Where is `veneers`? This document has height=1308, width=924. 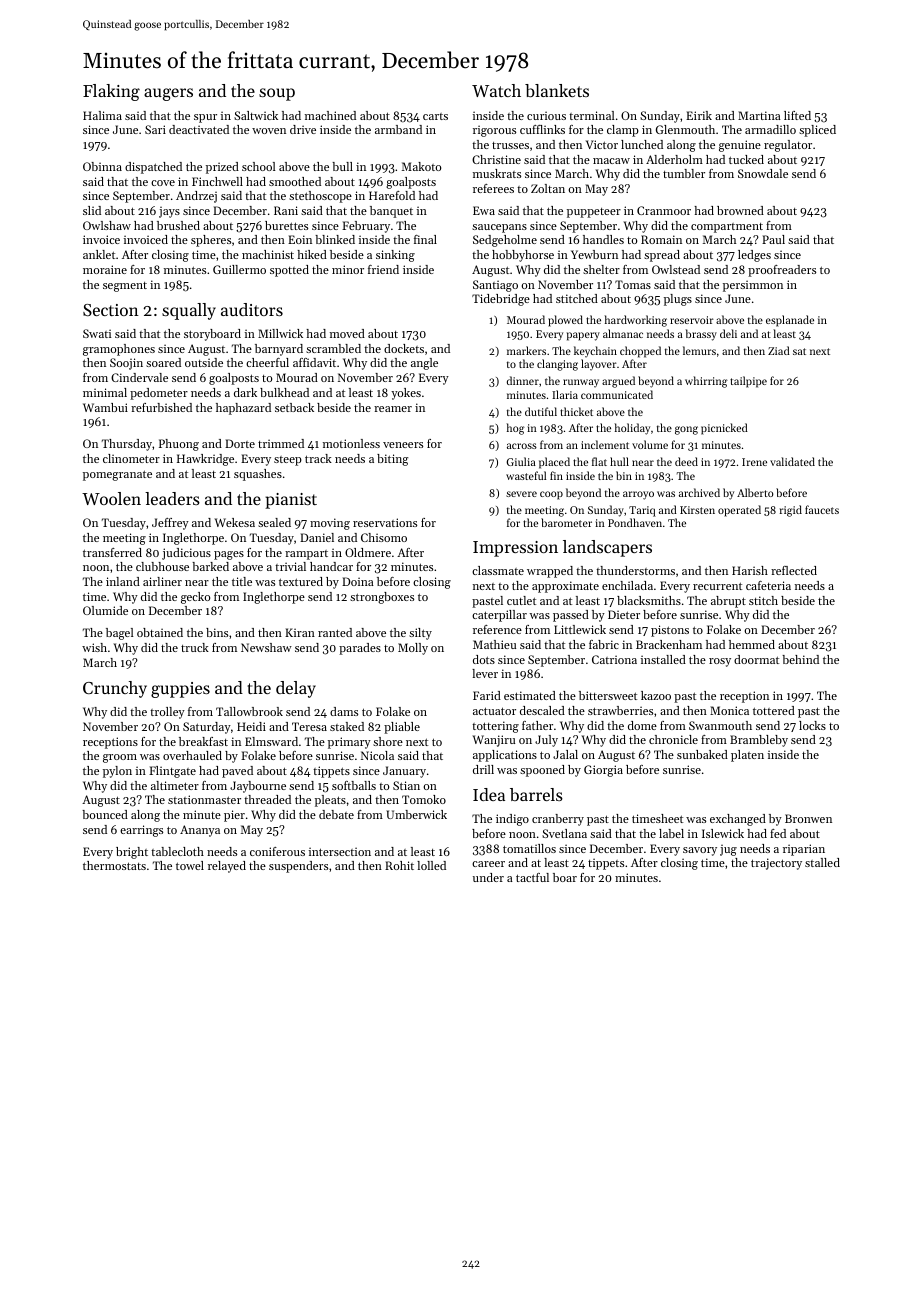 veneers is located at coordinates (403, 445).
